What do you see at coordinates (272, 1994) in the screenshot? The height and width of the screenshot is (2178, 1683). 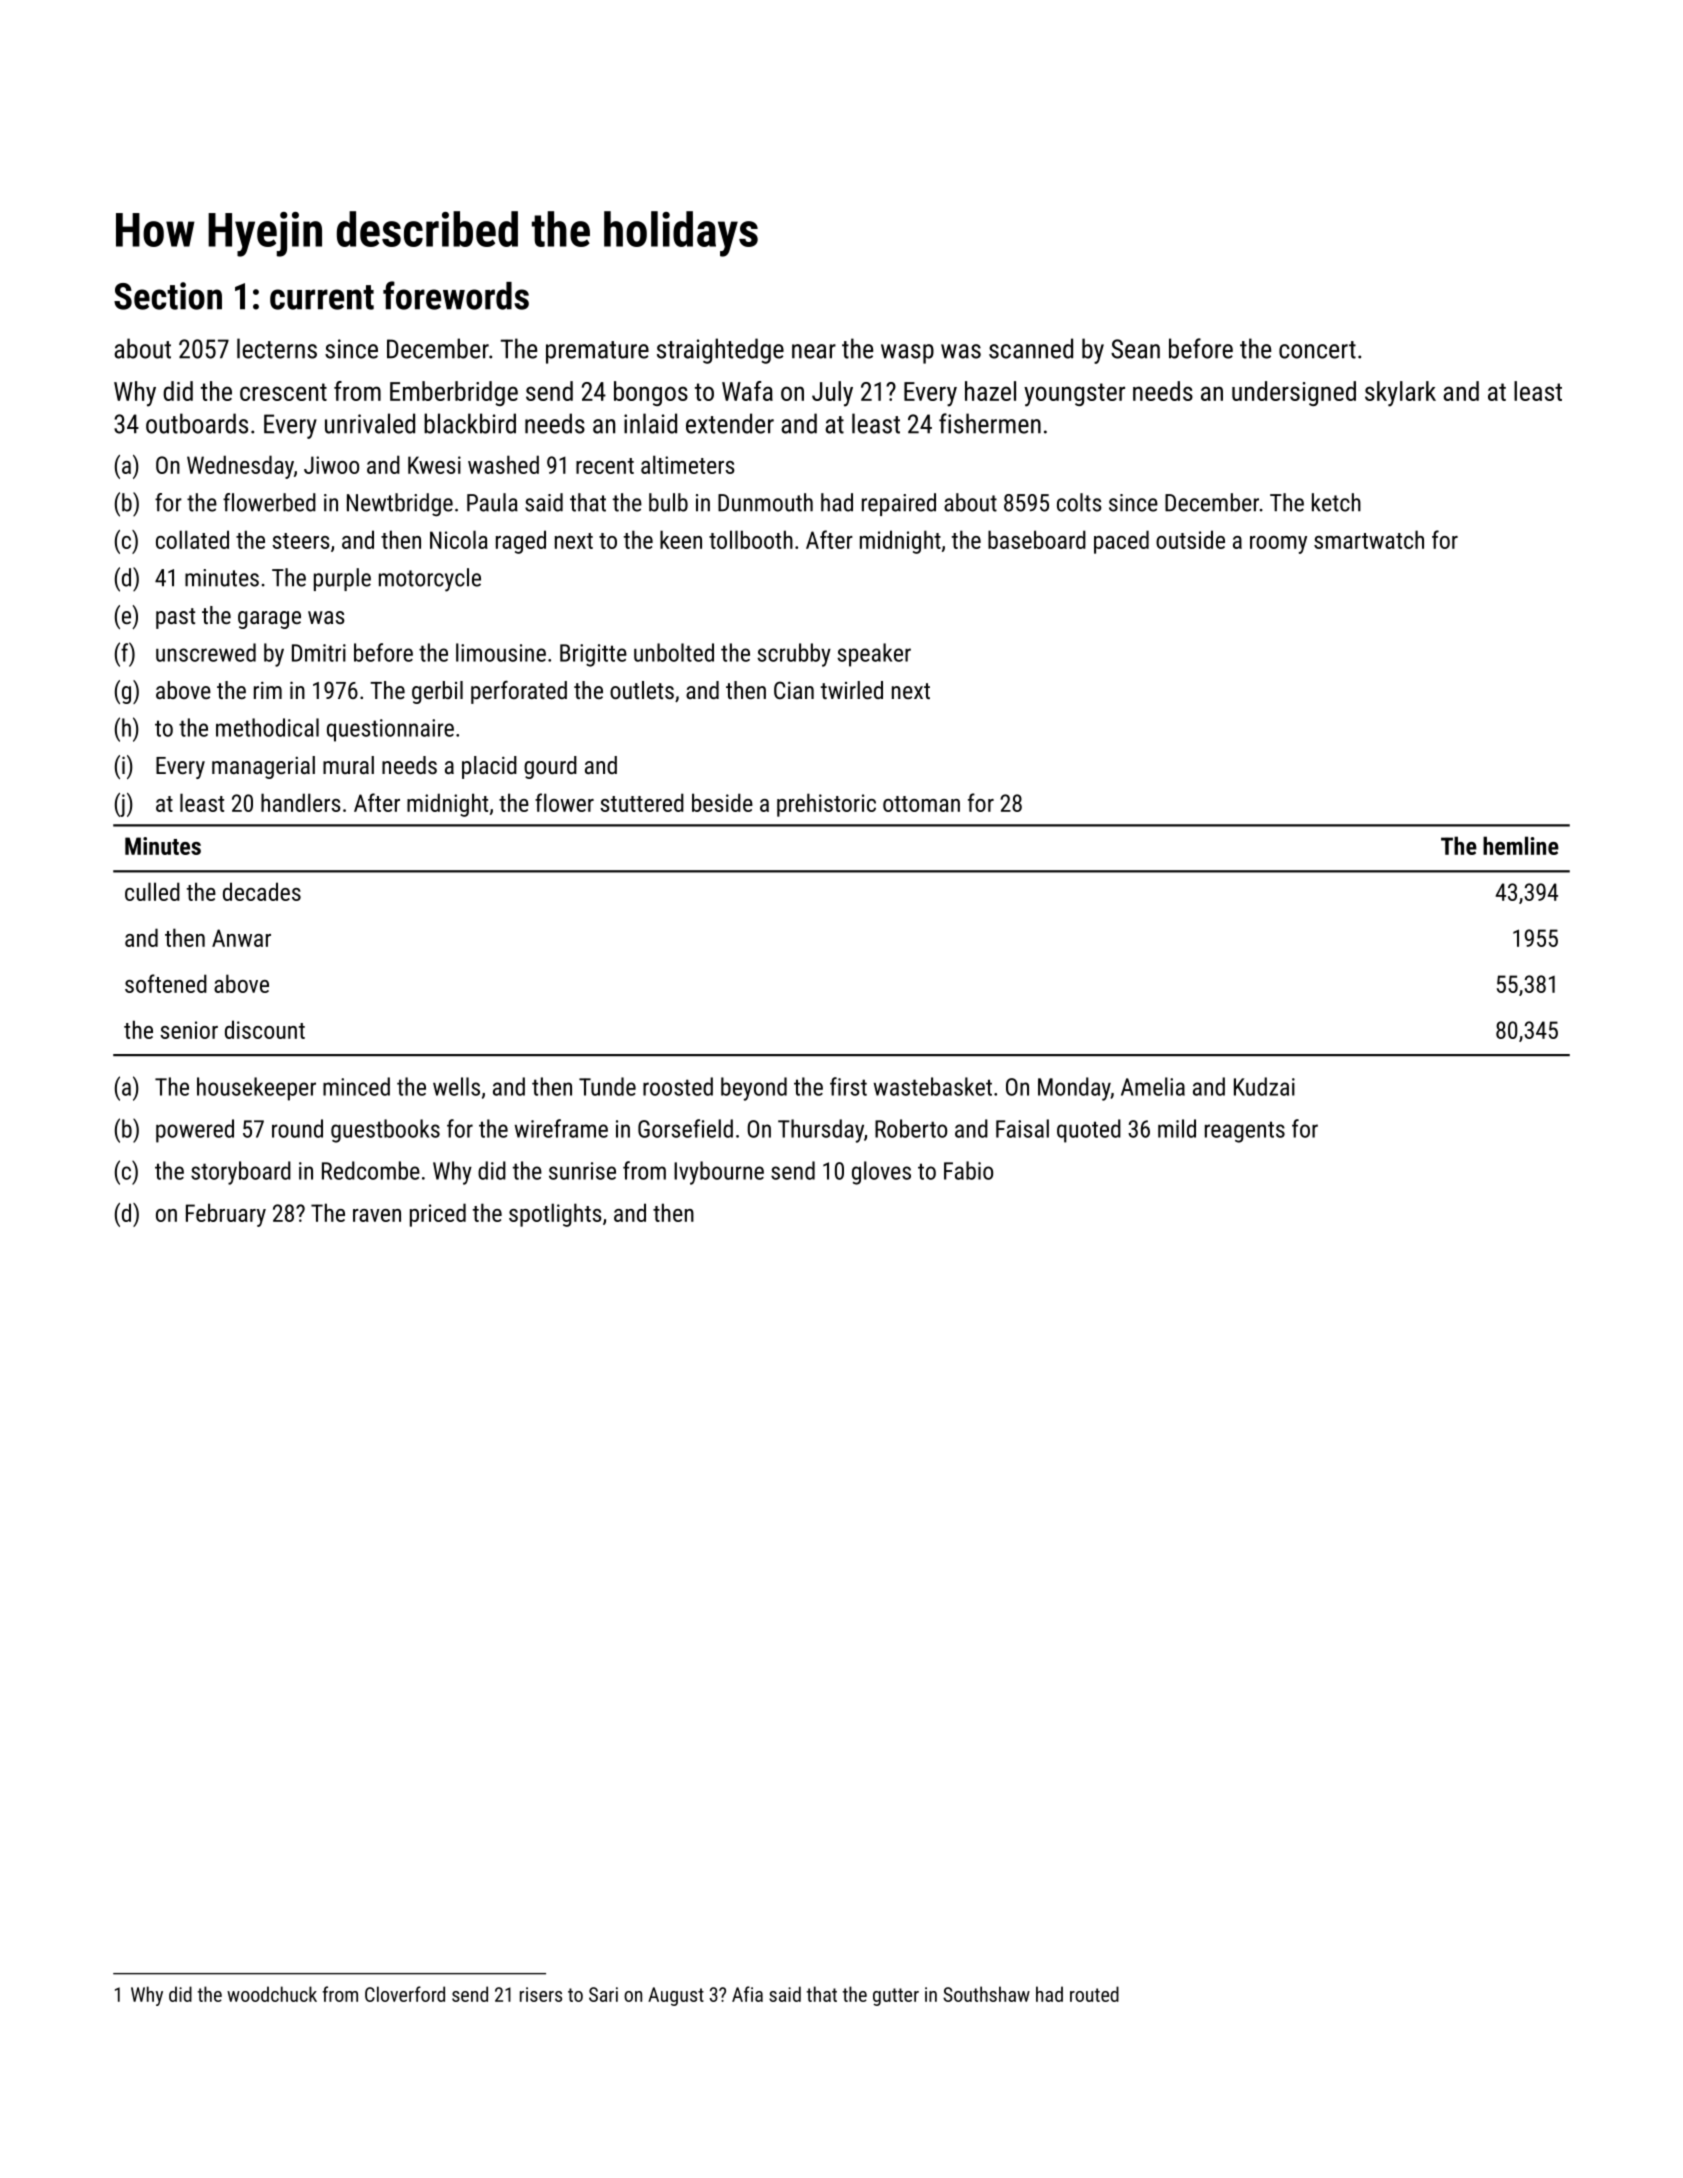 I see `woodchuck` at bounding box center [272, 1994].
